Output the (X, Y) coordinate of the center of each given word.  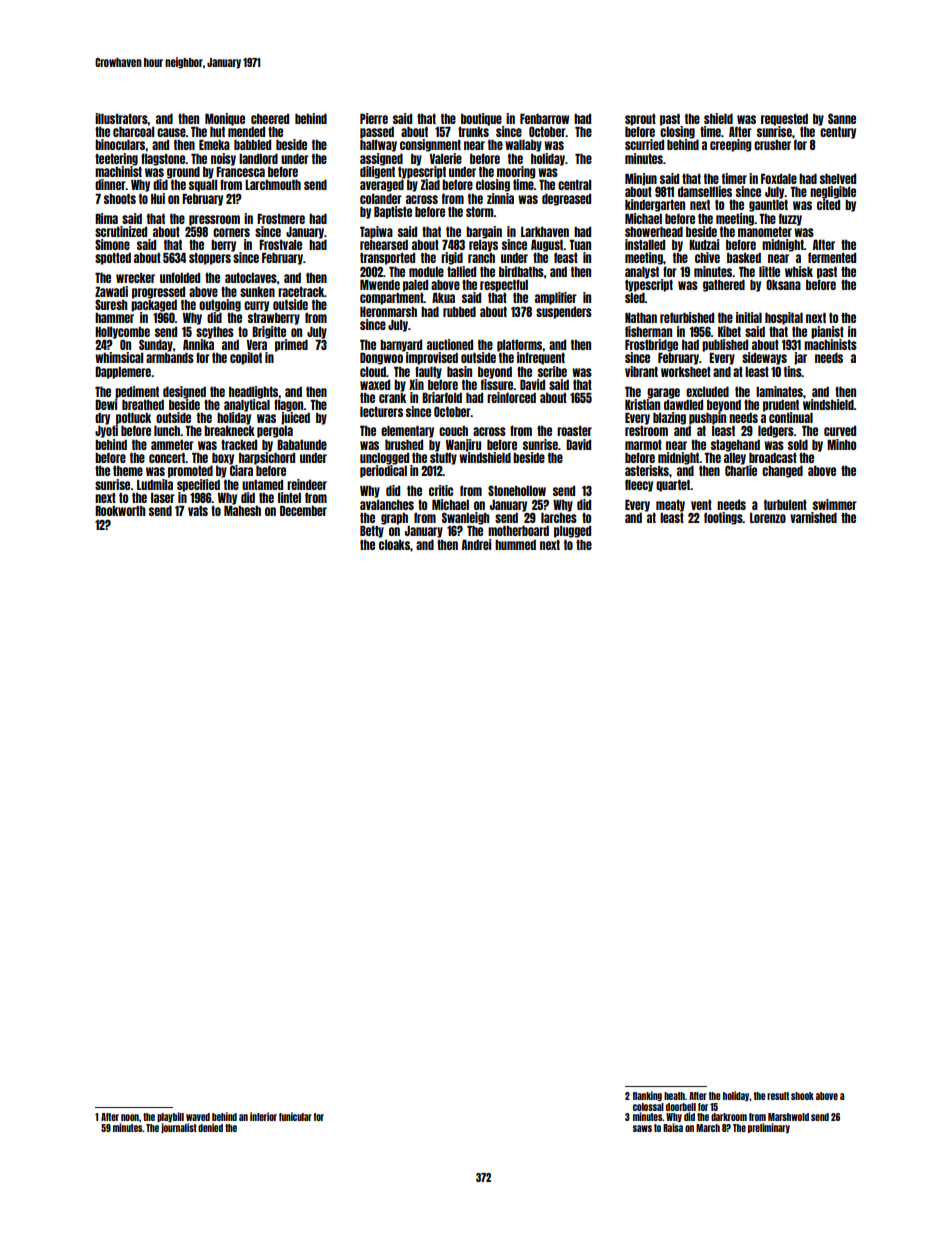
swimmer (835, 504)
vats (198, 511)
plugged (572, 532)
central (574, 185)
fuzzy (790, 219)
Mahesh (242, 510)
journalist (179, 1128)
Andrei (476, 544)
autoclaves (251, 278)
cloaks (394, 545)
